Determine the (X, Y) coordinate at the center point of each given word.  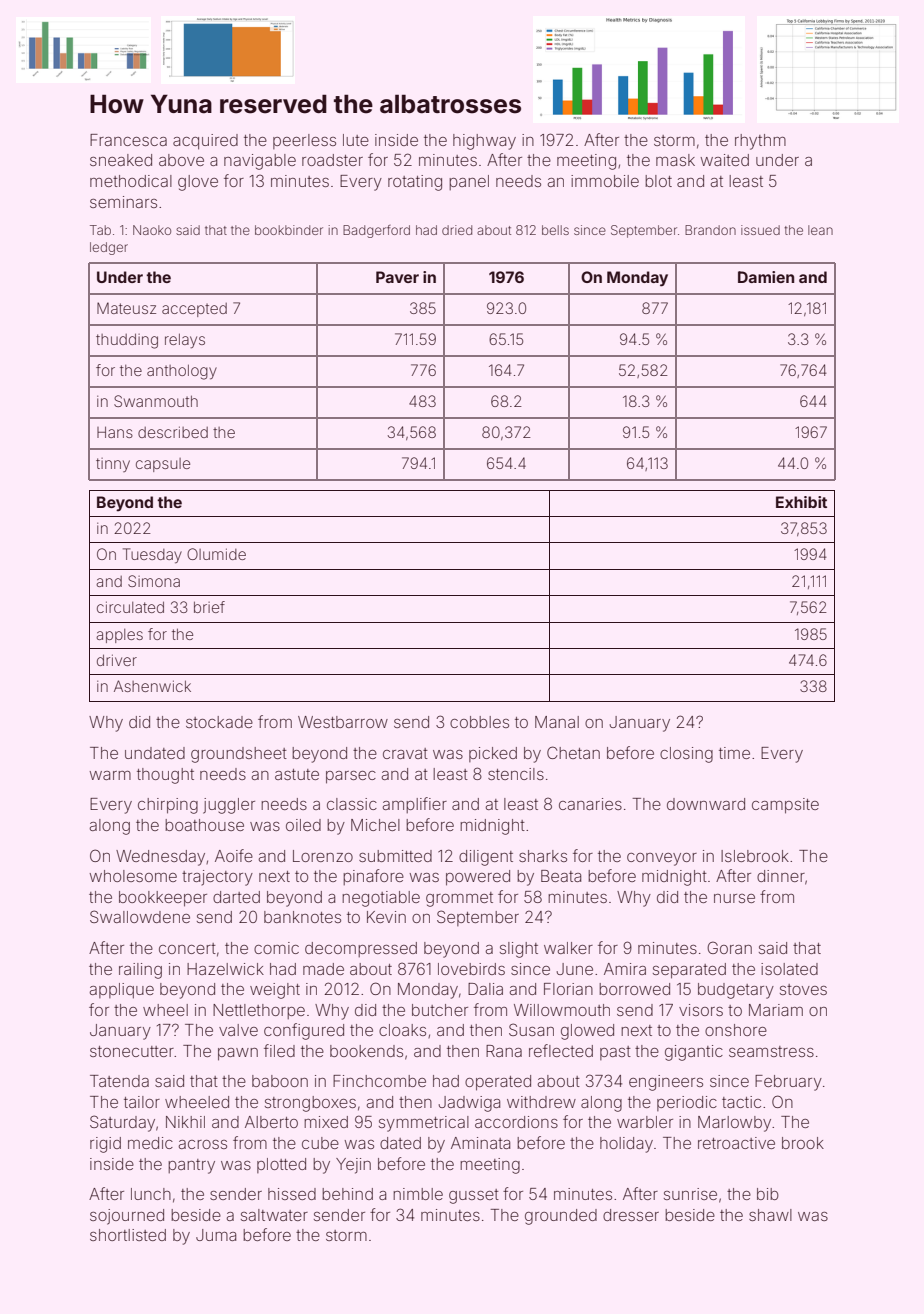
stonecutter (132, 1051)
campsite (785, 806)
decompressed (361, 949)
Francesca (128, 140)
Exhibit (801, 502)
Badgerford (376, 231)
